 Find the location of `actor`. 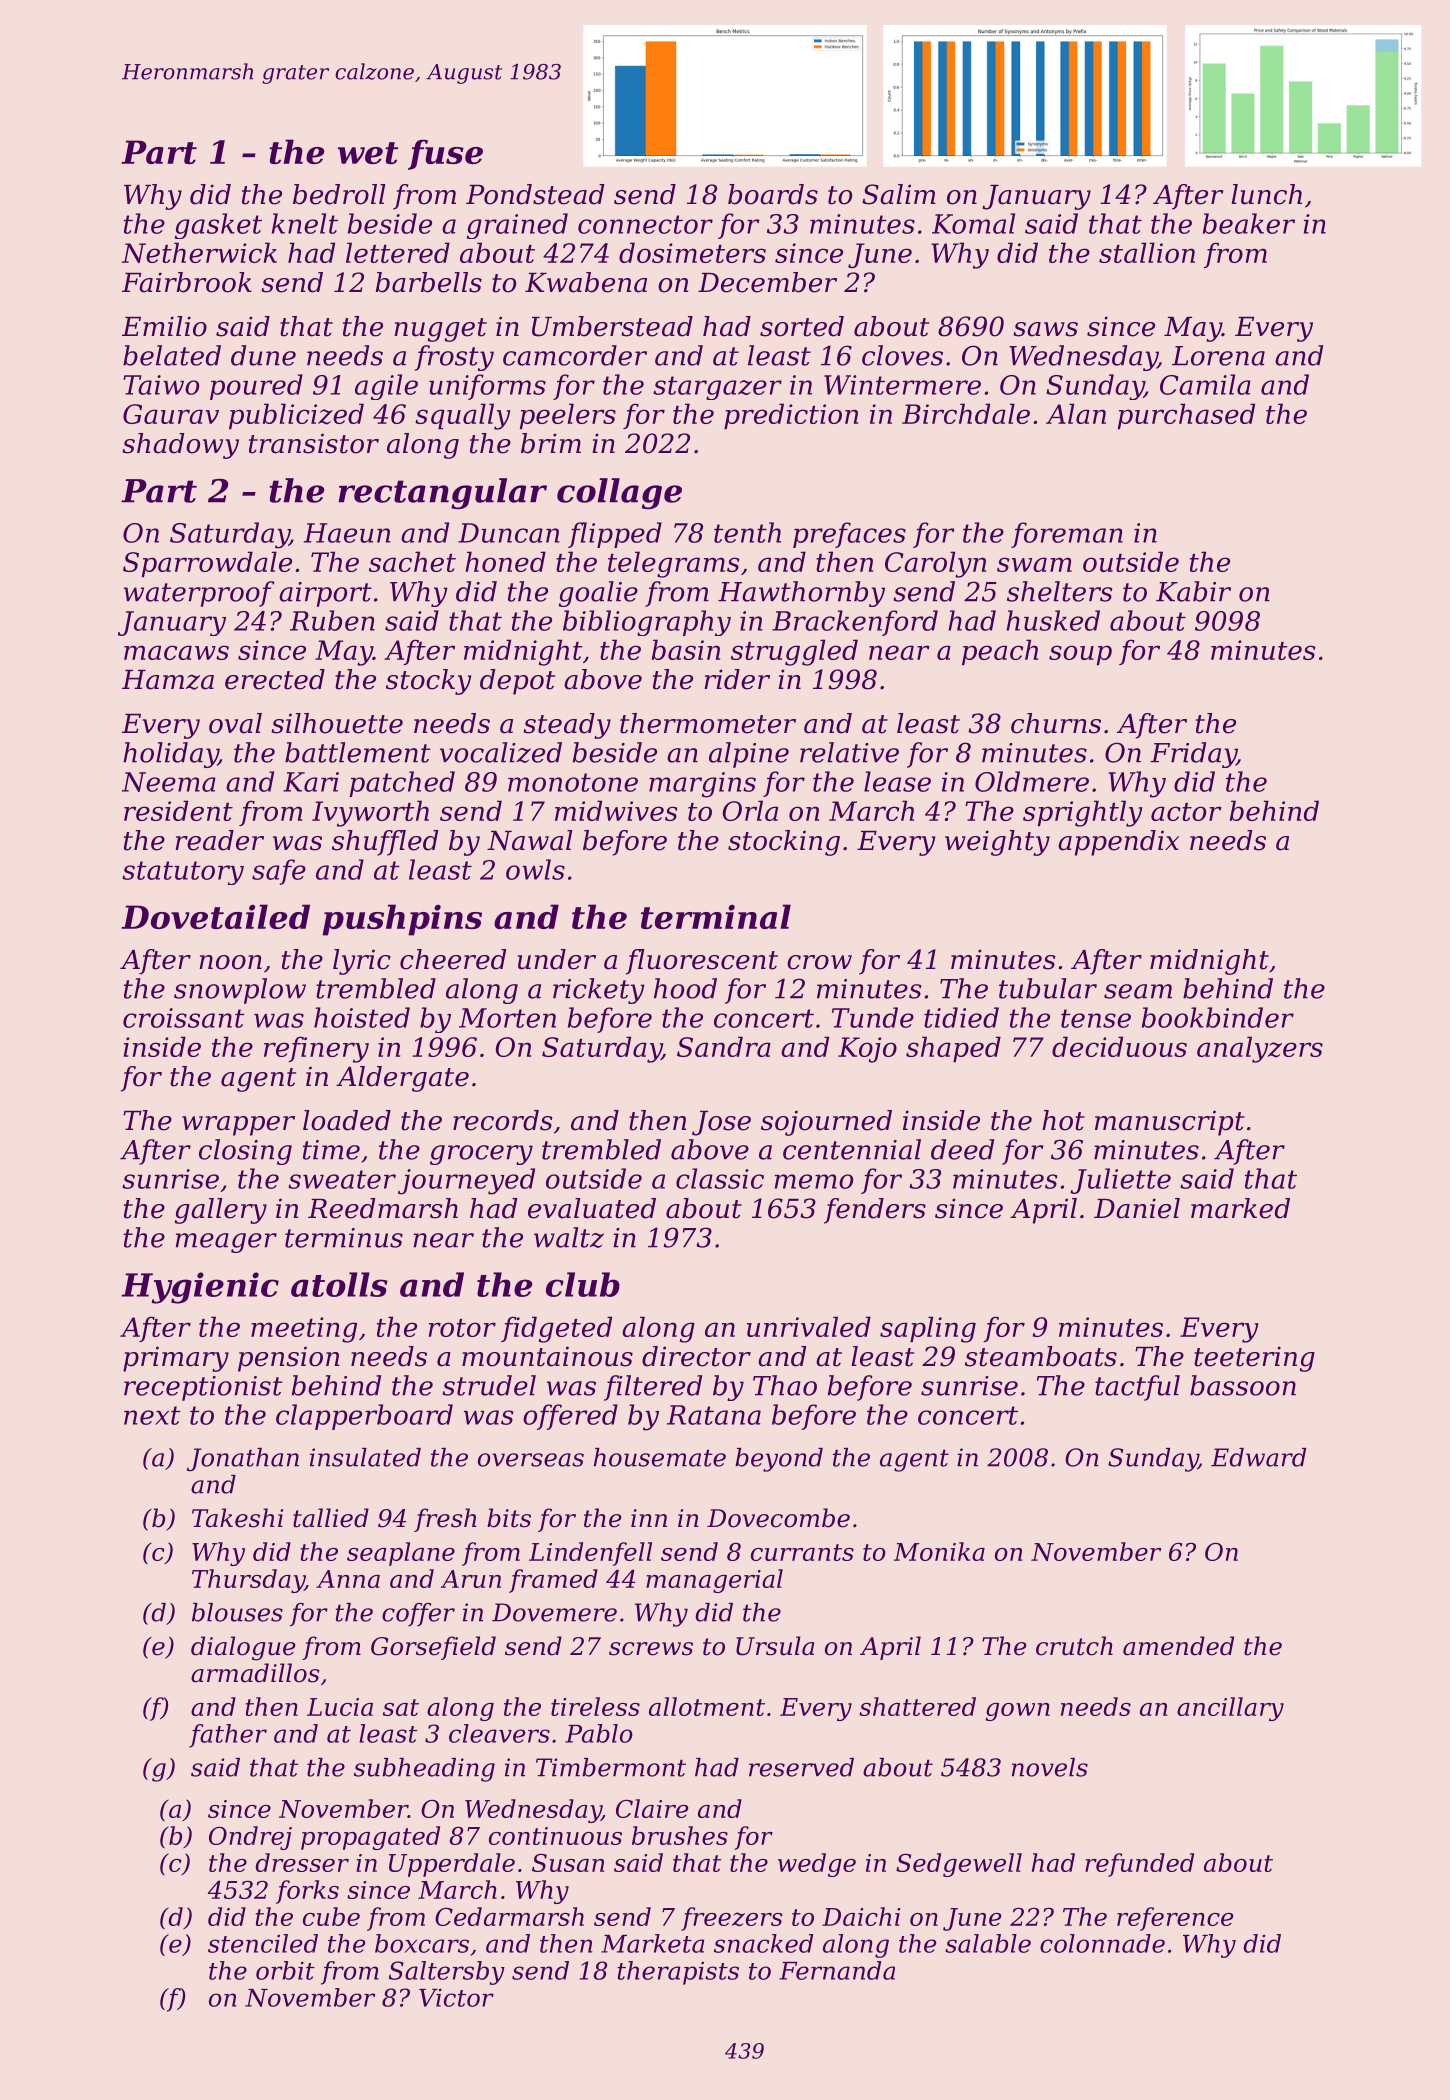

actor is located at coordinates (1186, 812).
